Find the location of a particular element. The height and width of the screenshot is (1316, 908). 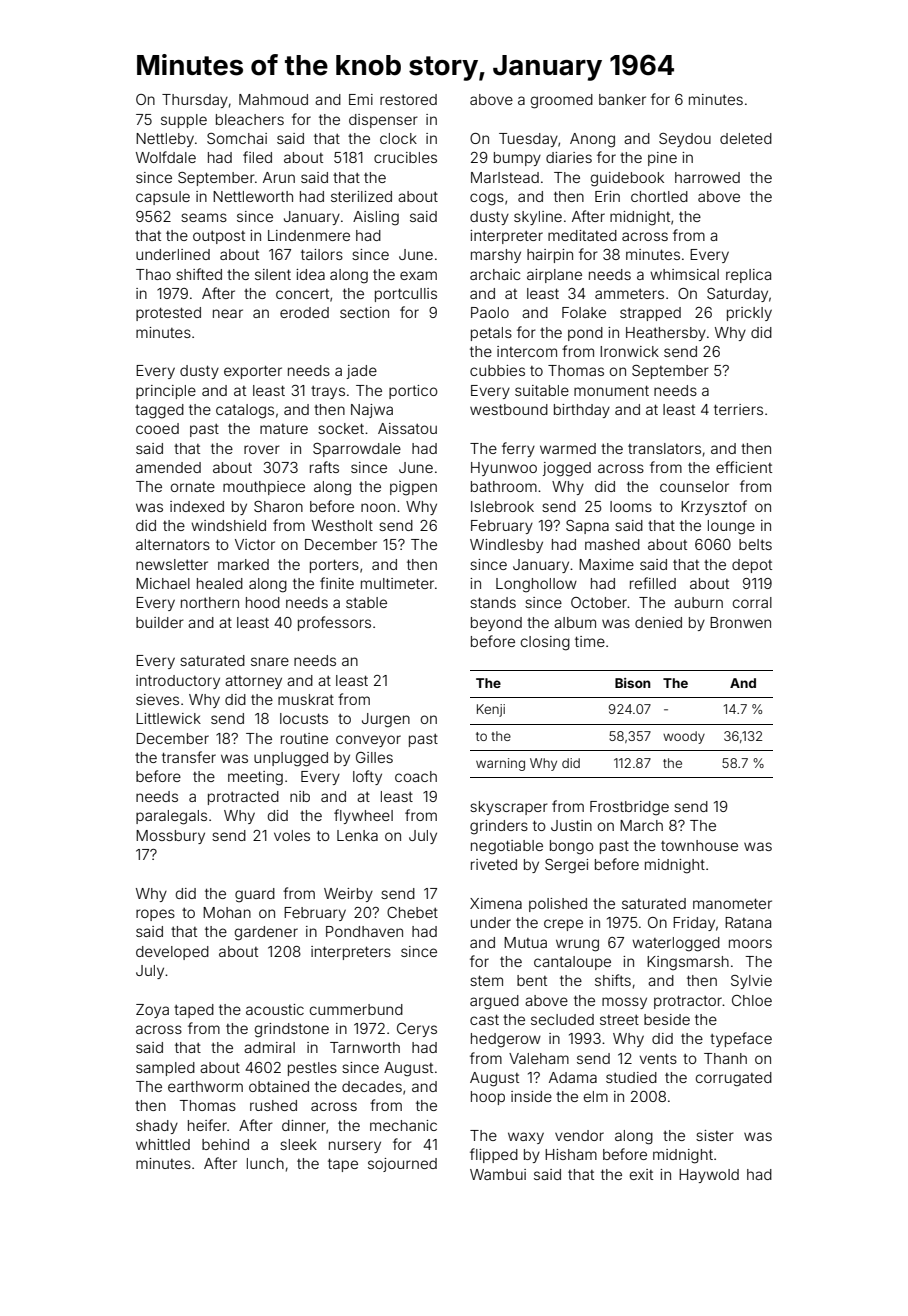

restored is located at coordinates (408, 99).
